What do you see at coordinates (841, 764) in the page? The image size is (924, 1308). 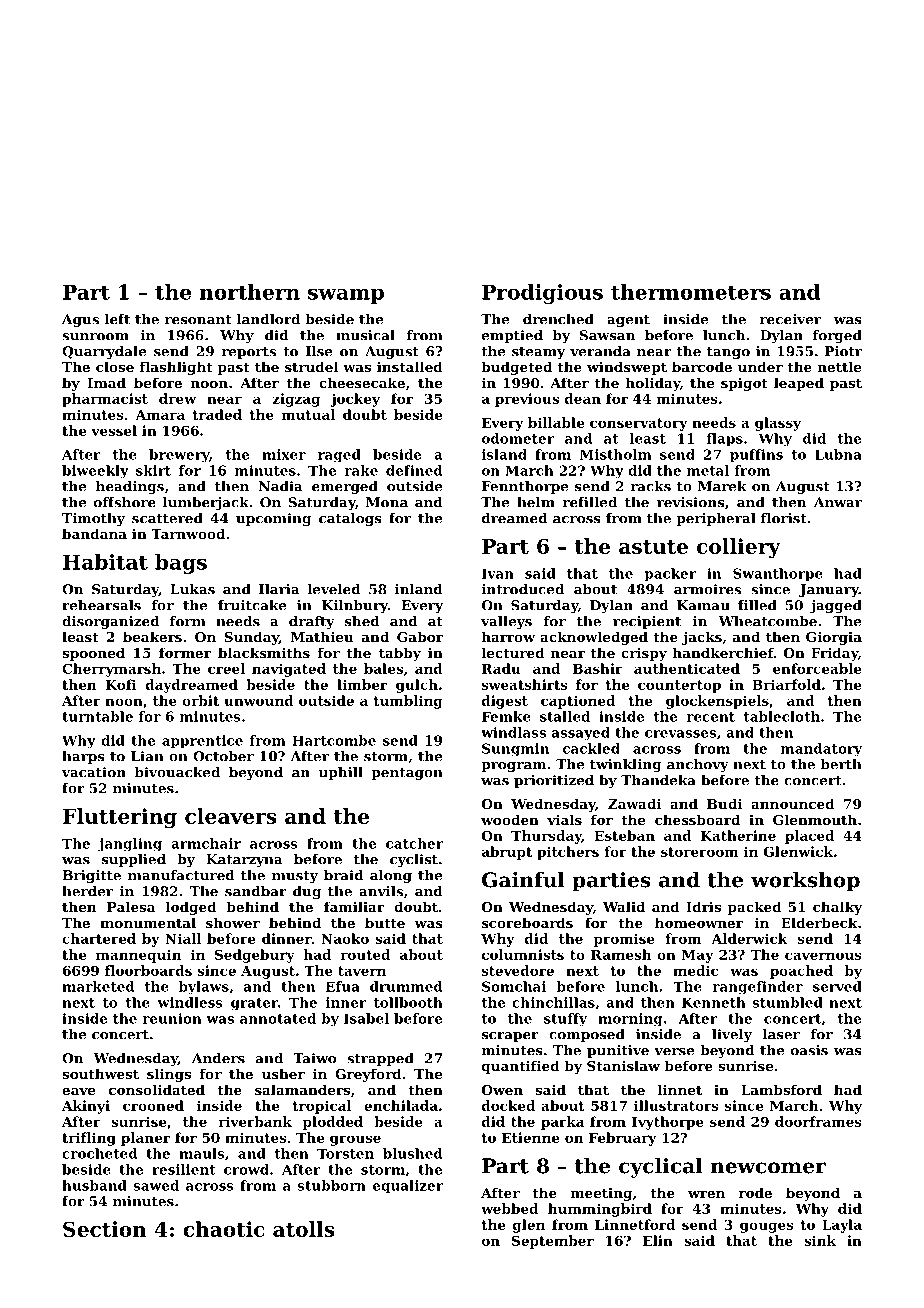 I see `berth` at bounding box center [841, 764].
